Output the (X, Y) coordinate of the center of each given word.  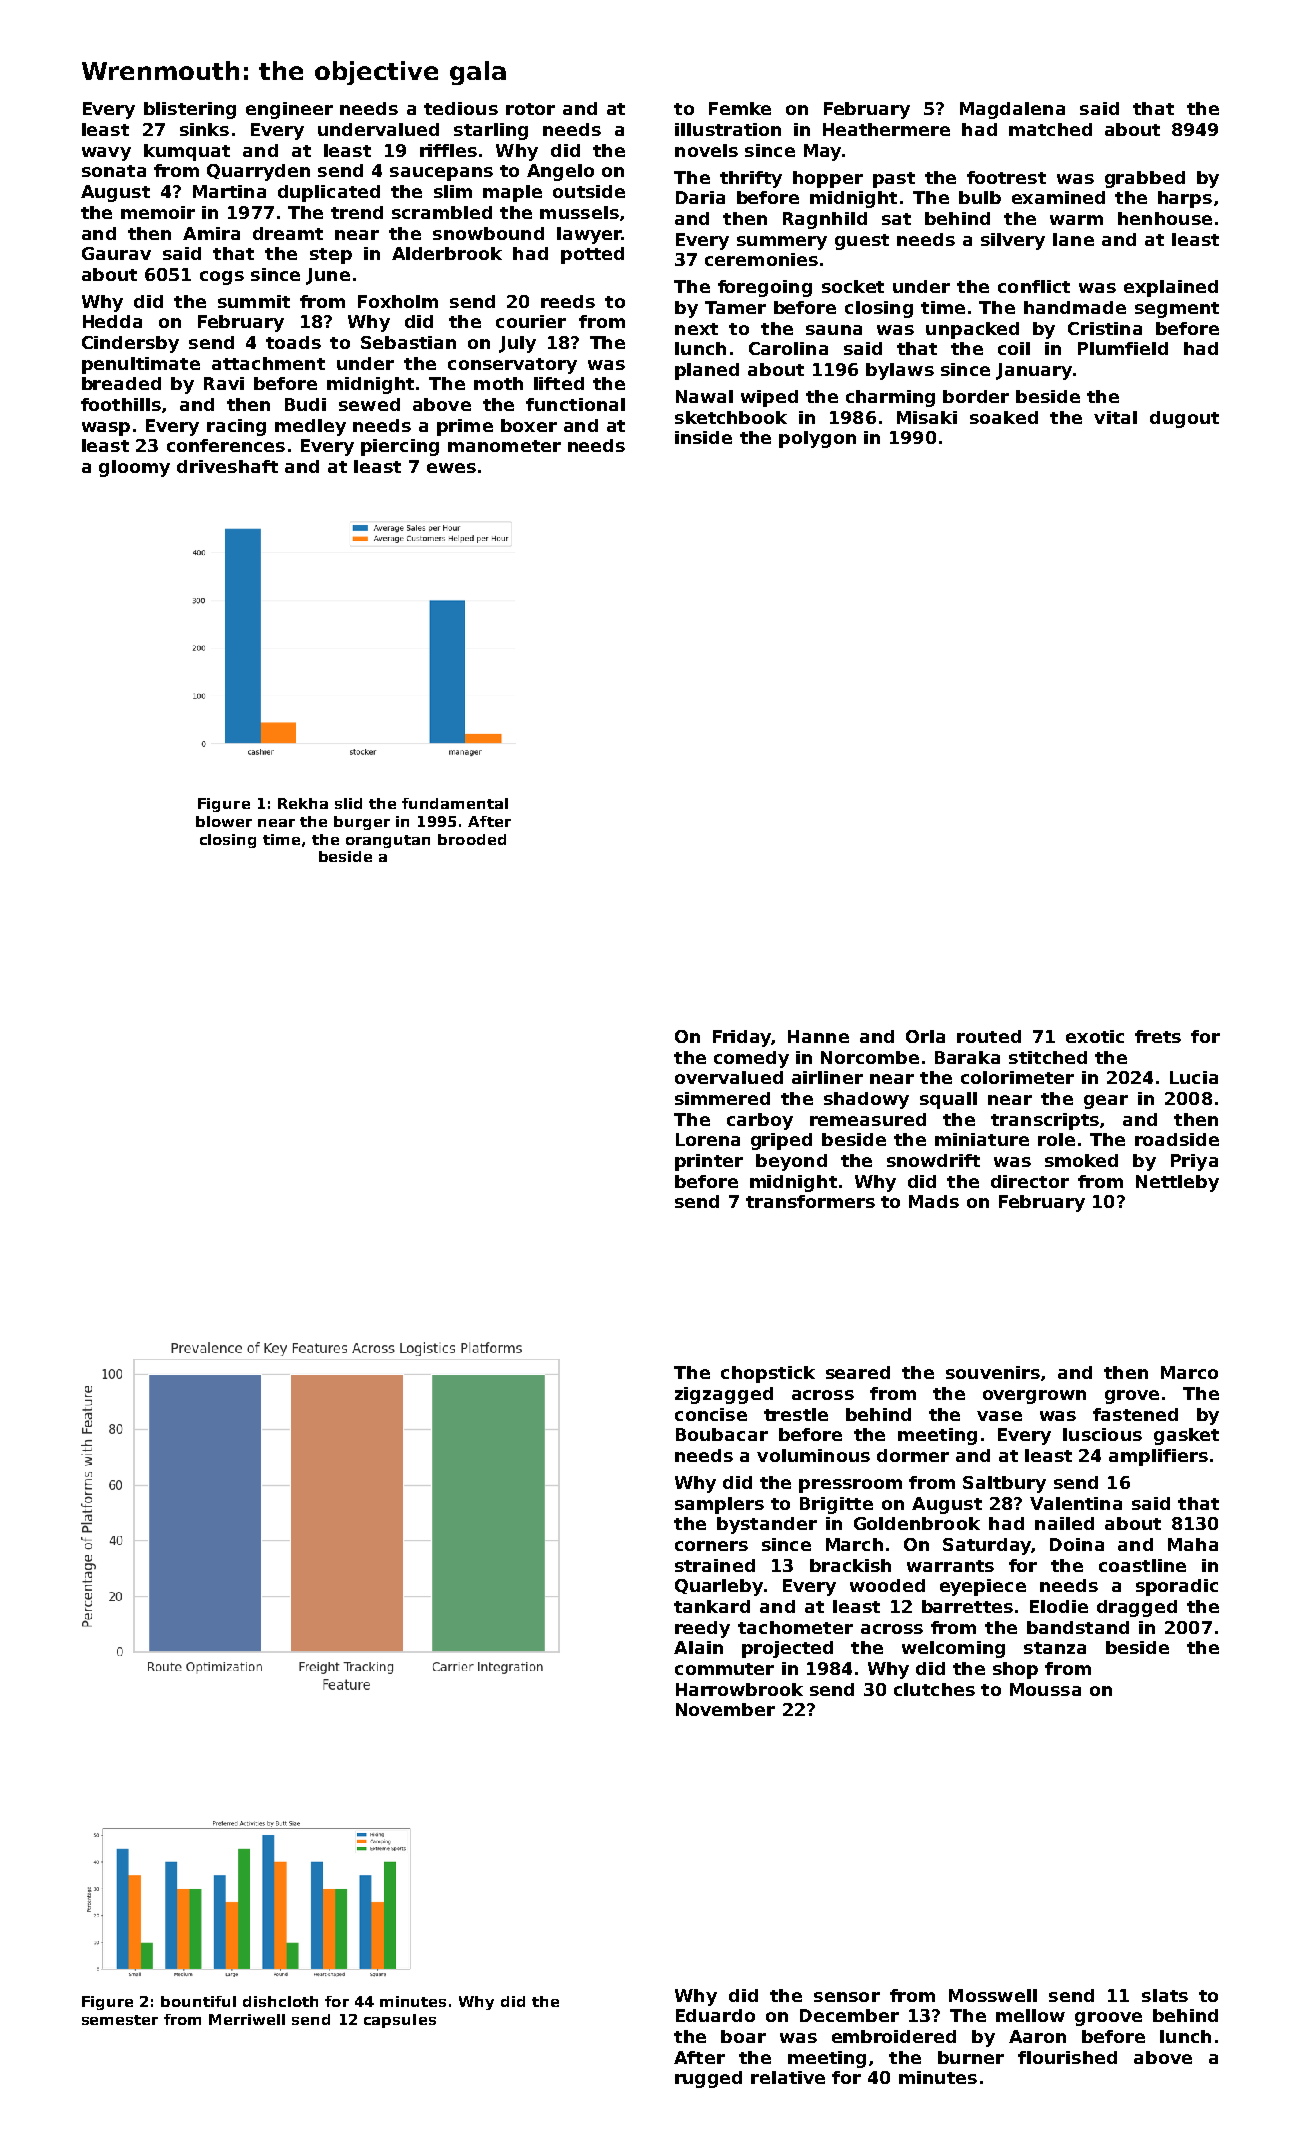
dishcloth (280, 2001)
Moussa (1045, 1689)
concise (711, 1414)
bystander (767, 1525)
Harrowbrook (739, 1689)
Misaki (927, 417)
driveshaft (227, 466)
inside (703, 437)
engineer (289, 110)
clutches (934, 1689)
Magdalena (1012, 110)
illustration (728, 129)
